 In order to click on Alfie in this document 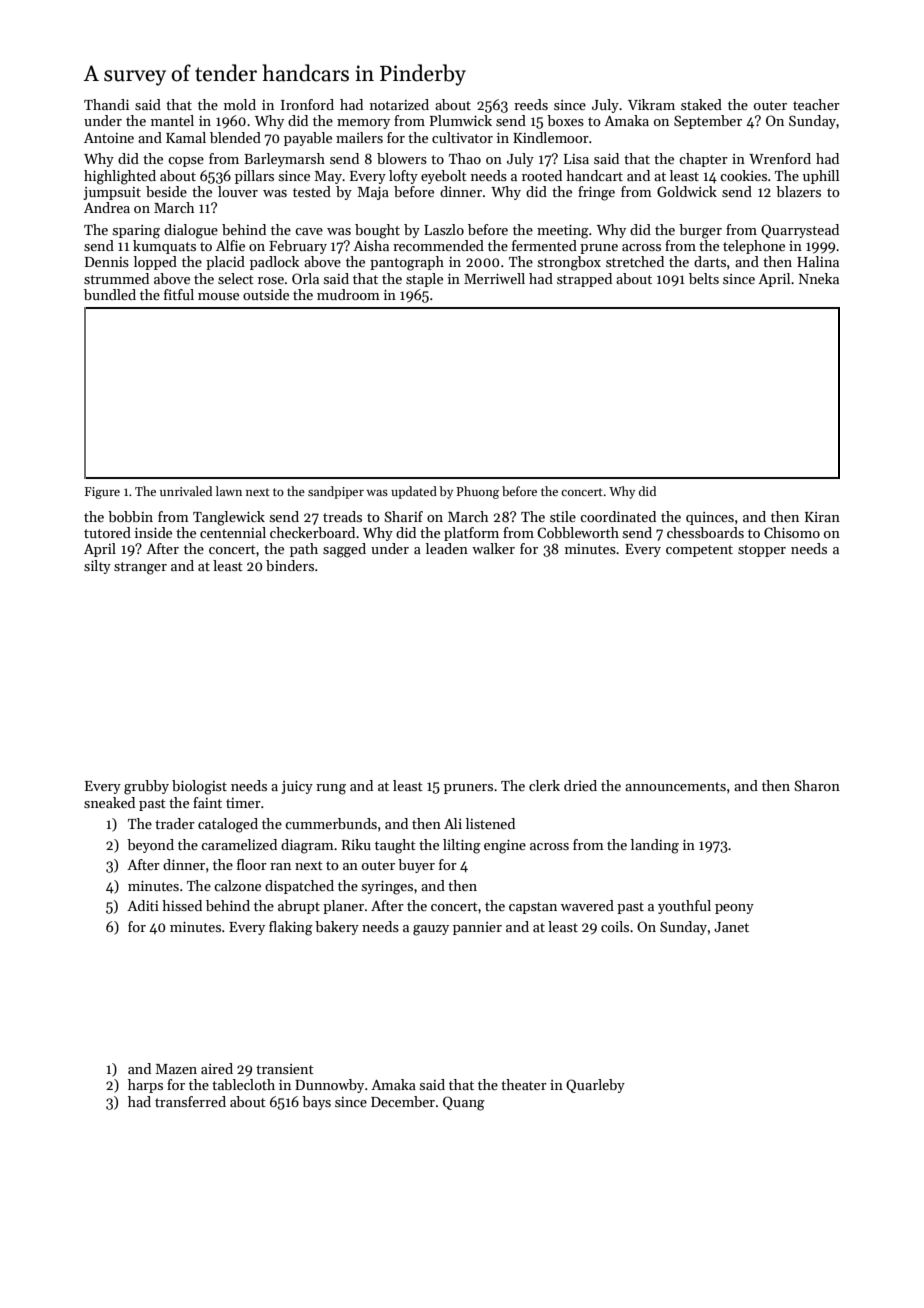, I will do `click(230, 245)`.
